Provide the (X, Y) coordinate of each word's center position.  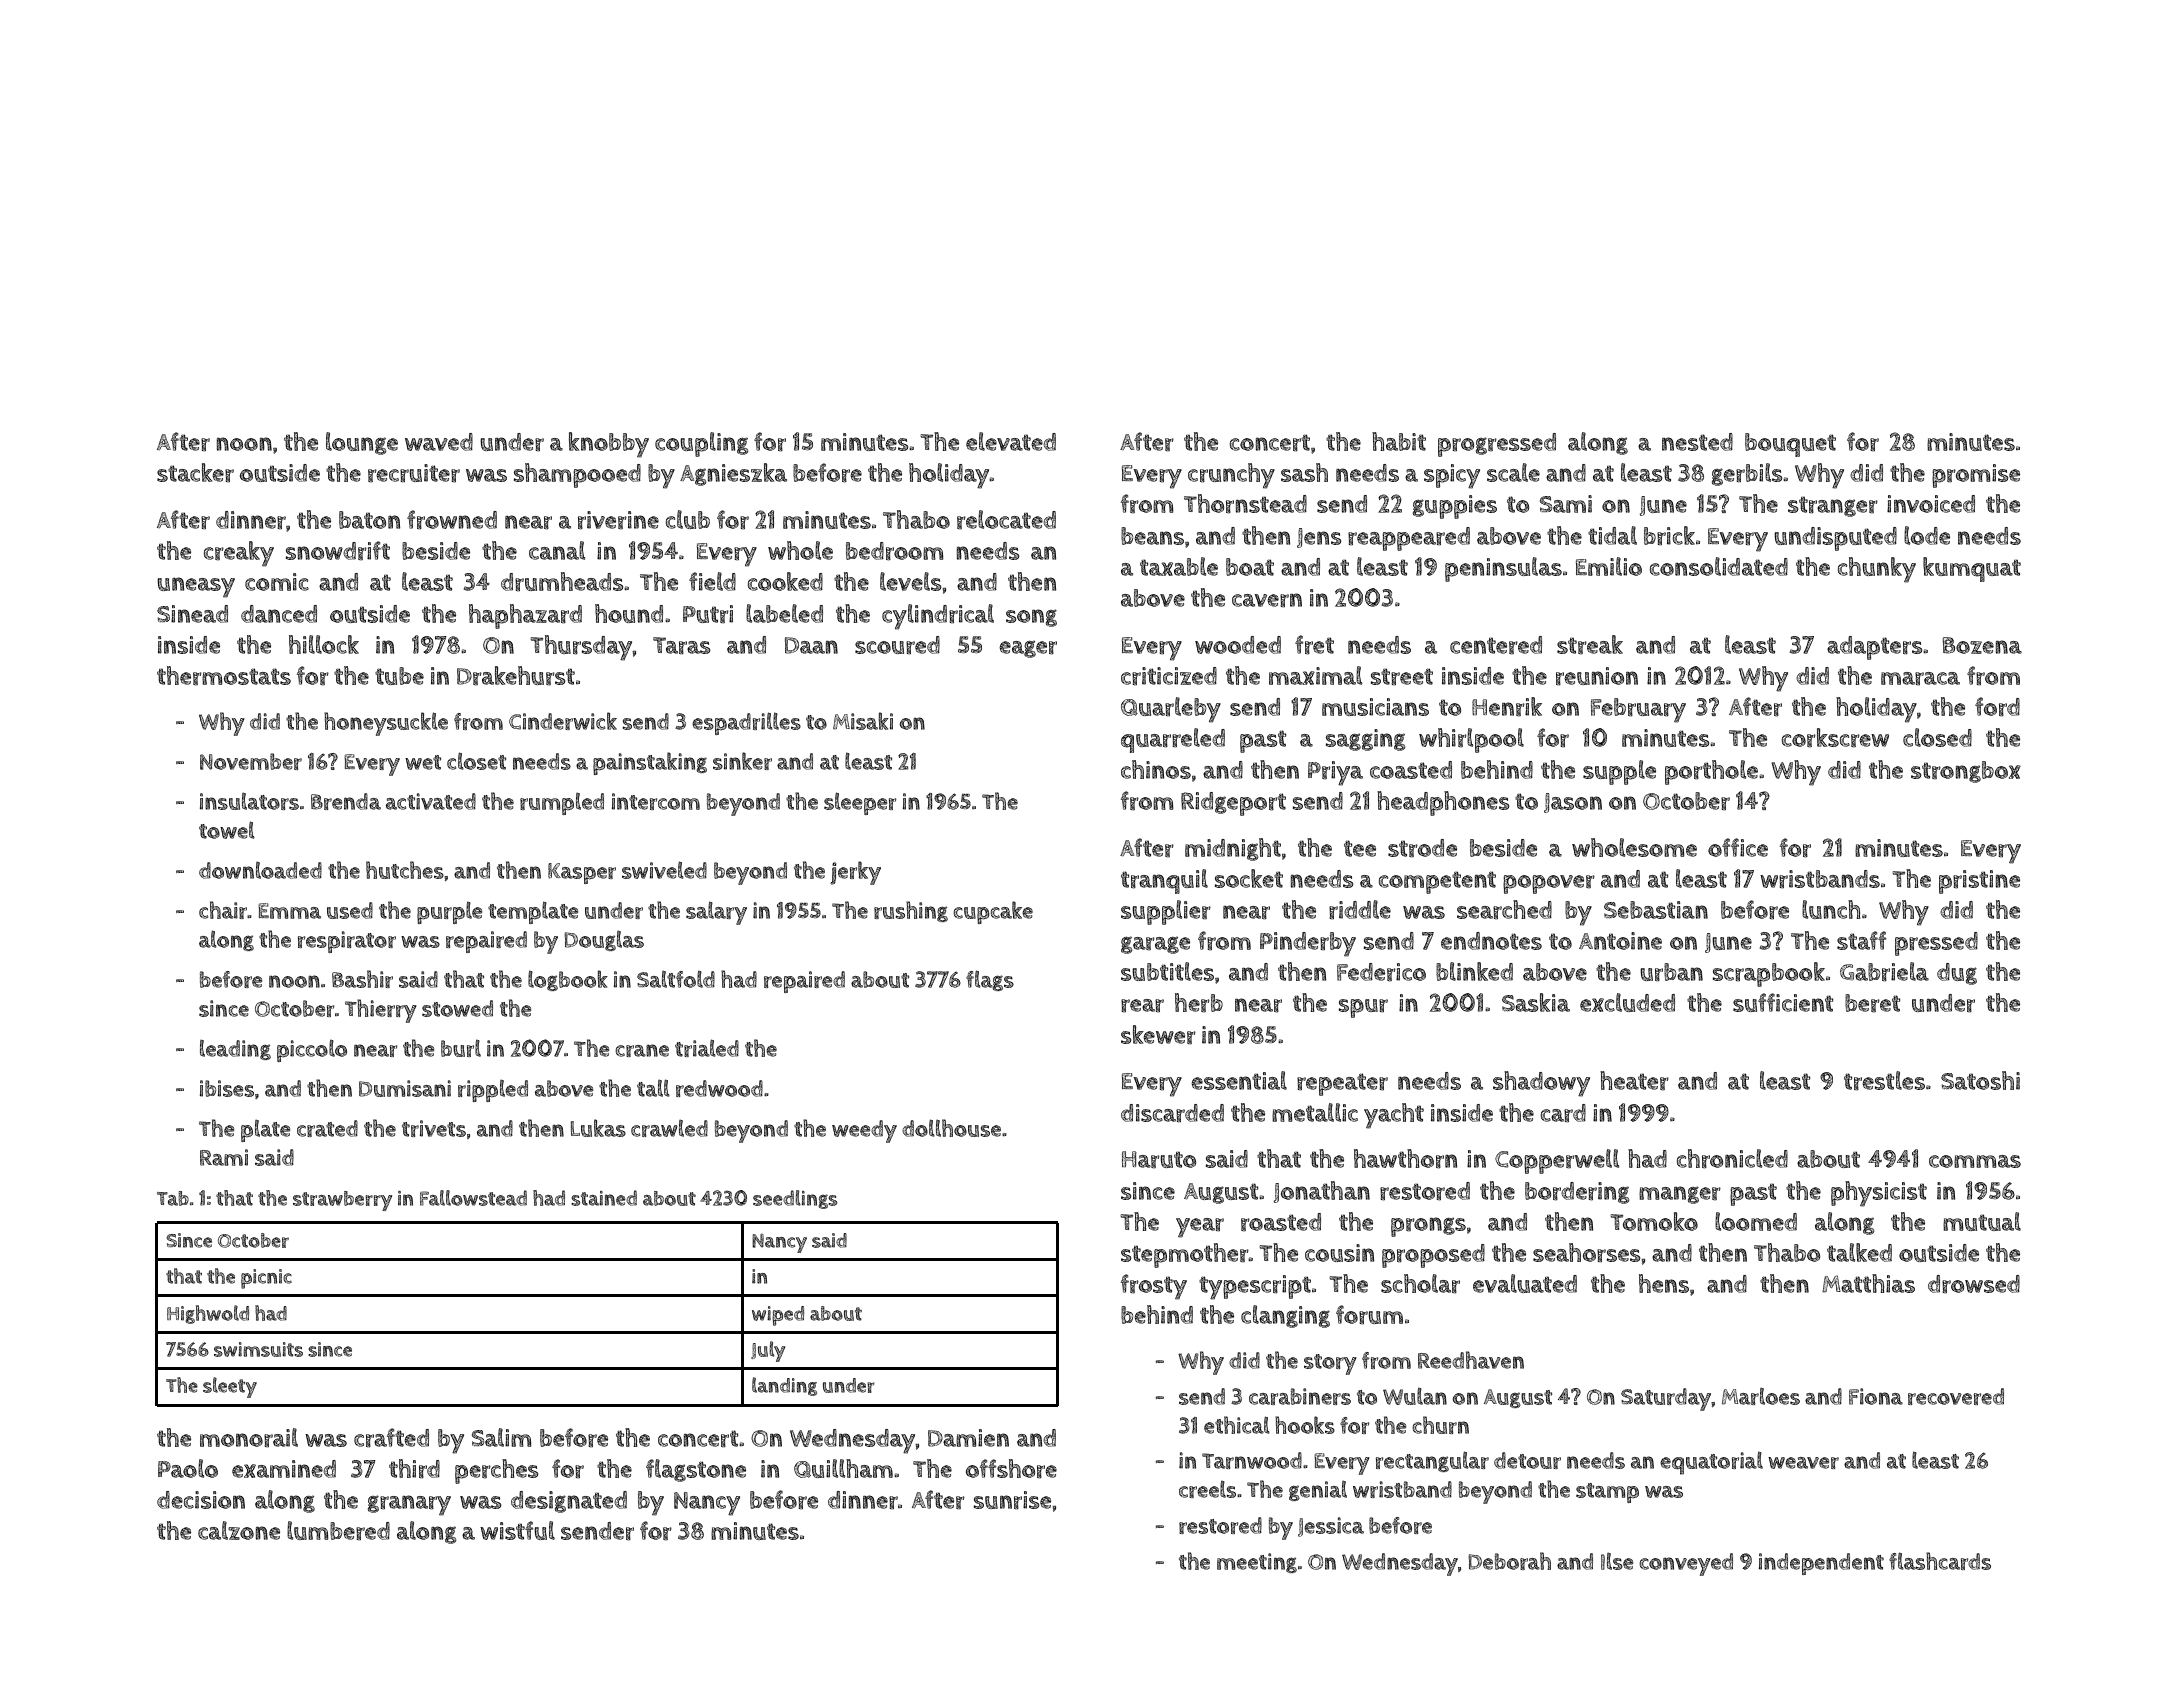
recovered (1956, 1396)
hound (629, 613)
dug (1957, 974)
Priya (1335, 773)
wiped (778, 1316)
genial (1318, 1491)
